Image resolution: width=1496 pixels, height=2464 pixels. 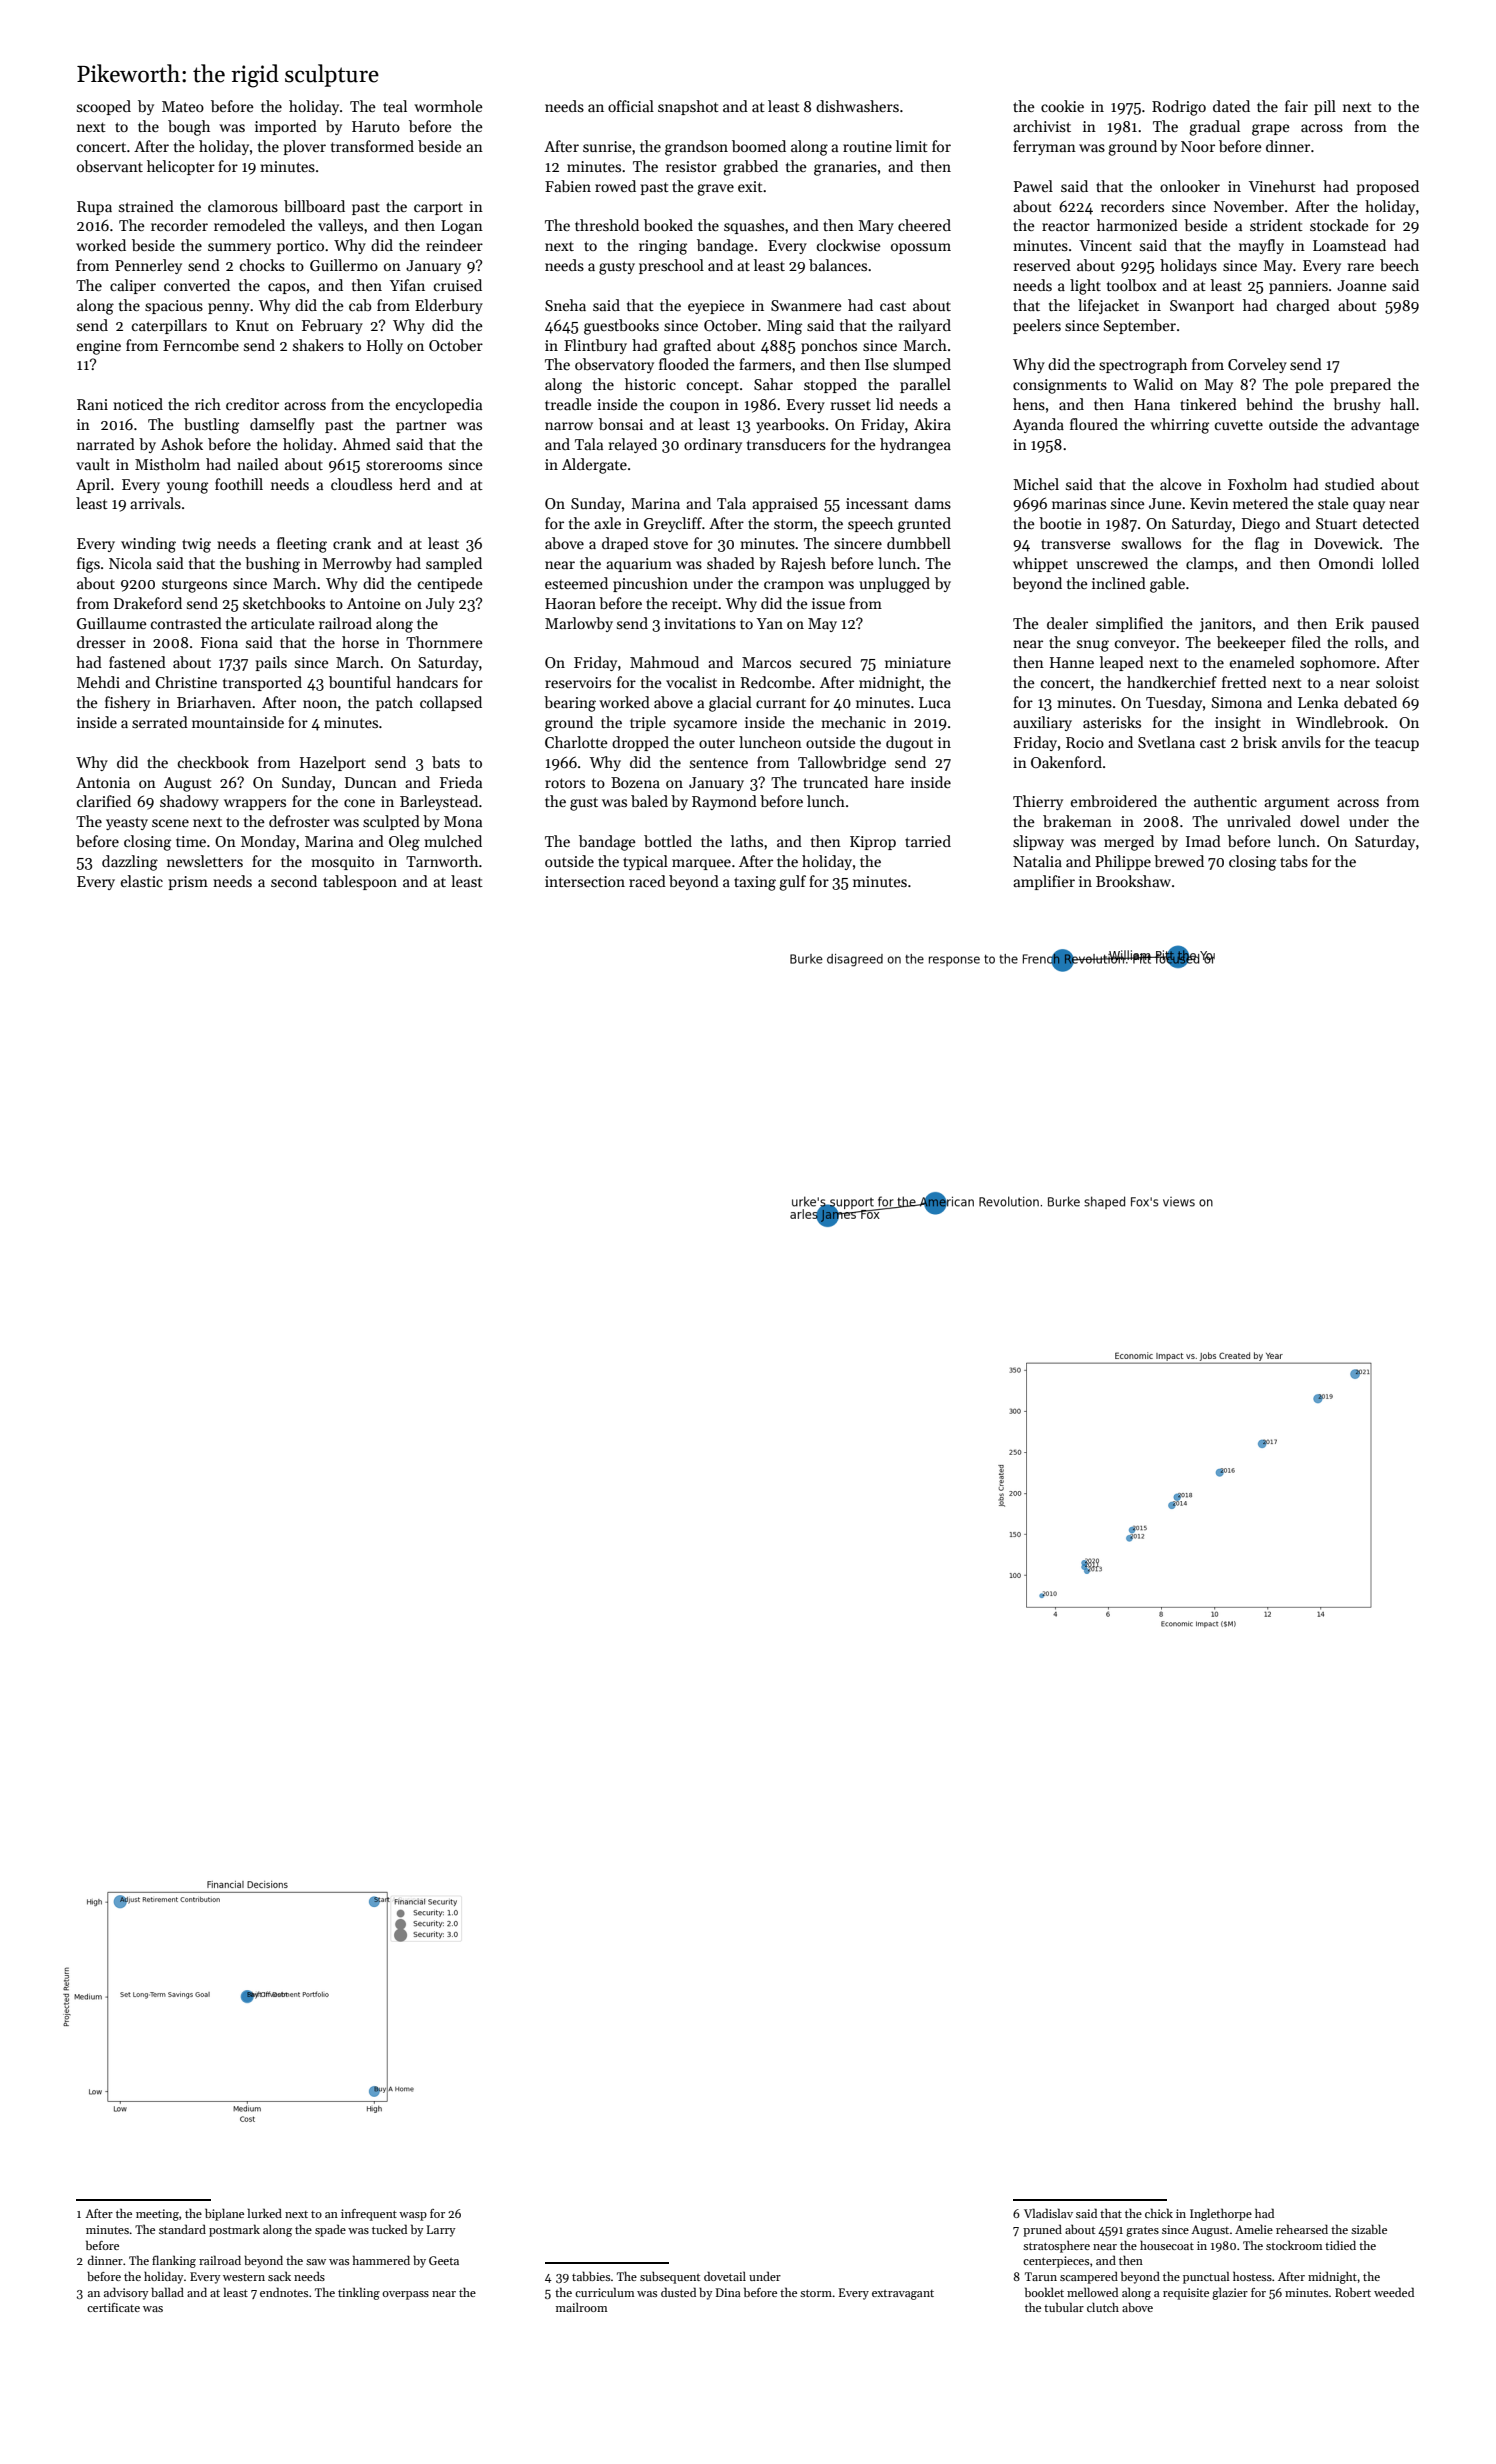 What do you see at coordinates (181, 167) in the screenshot?
I see `helicopter` at bounding box center [181, 167].
